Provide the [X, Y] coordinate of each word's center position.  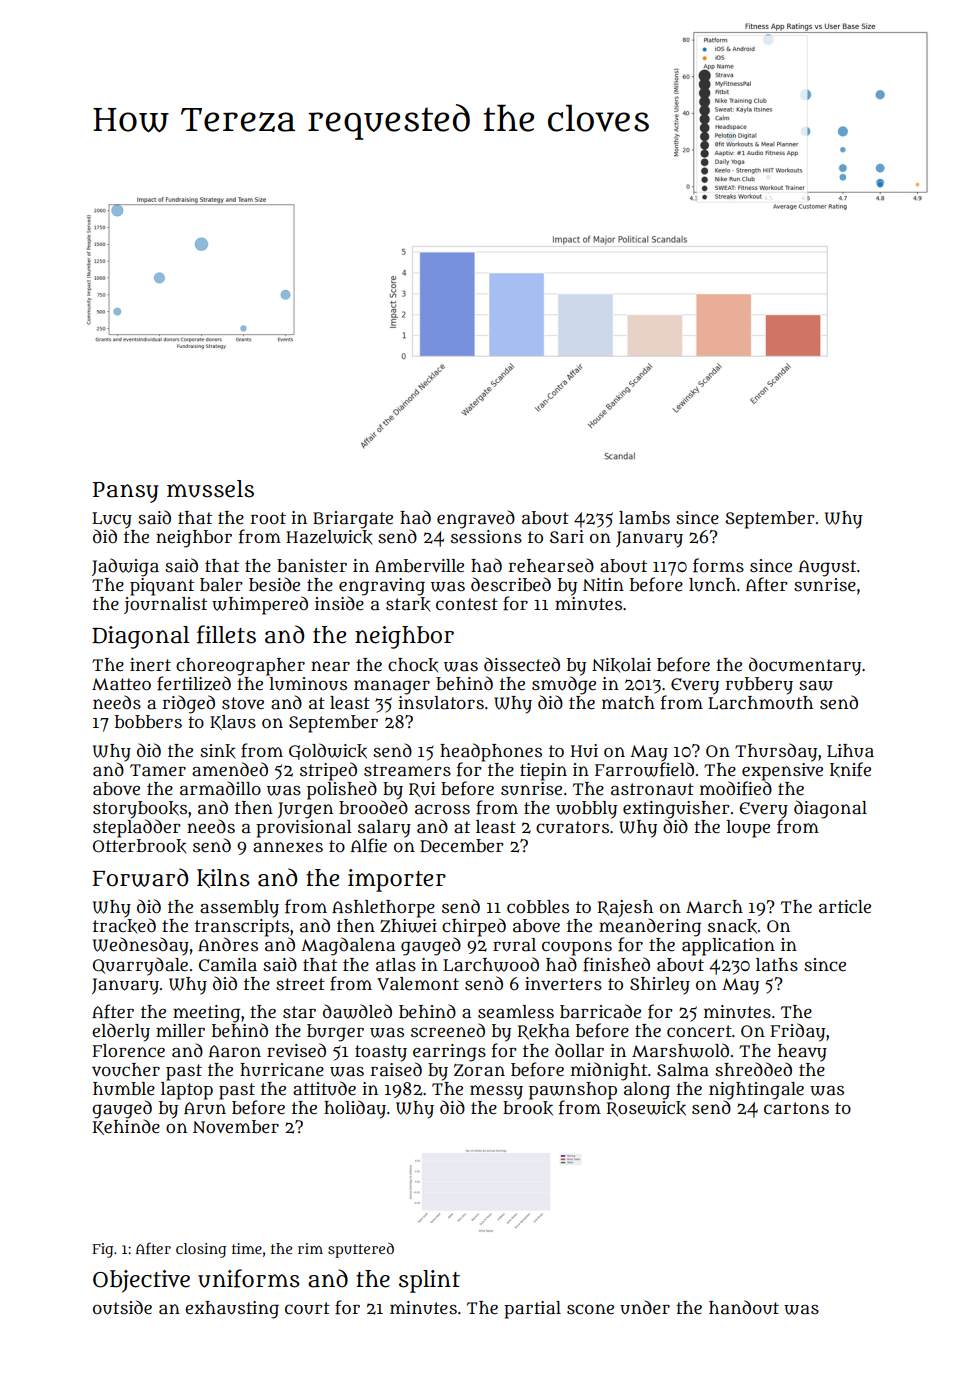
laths [777, 965]
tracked [124, 925]
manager [392, 687]
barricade [600, 1011]
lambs [644, 518]
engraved [476, 519]
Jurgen [305, 810]
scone [590, 1309]
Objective [141, 1281]
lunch [712, 585]
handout [744, 1307]
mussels [210, 489]
